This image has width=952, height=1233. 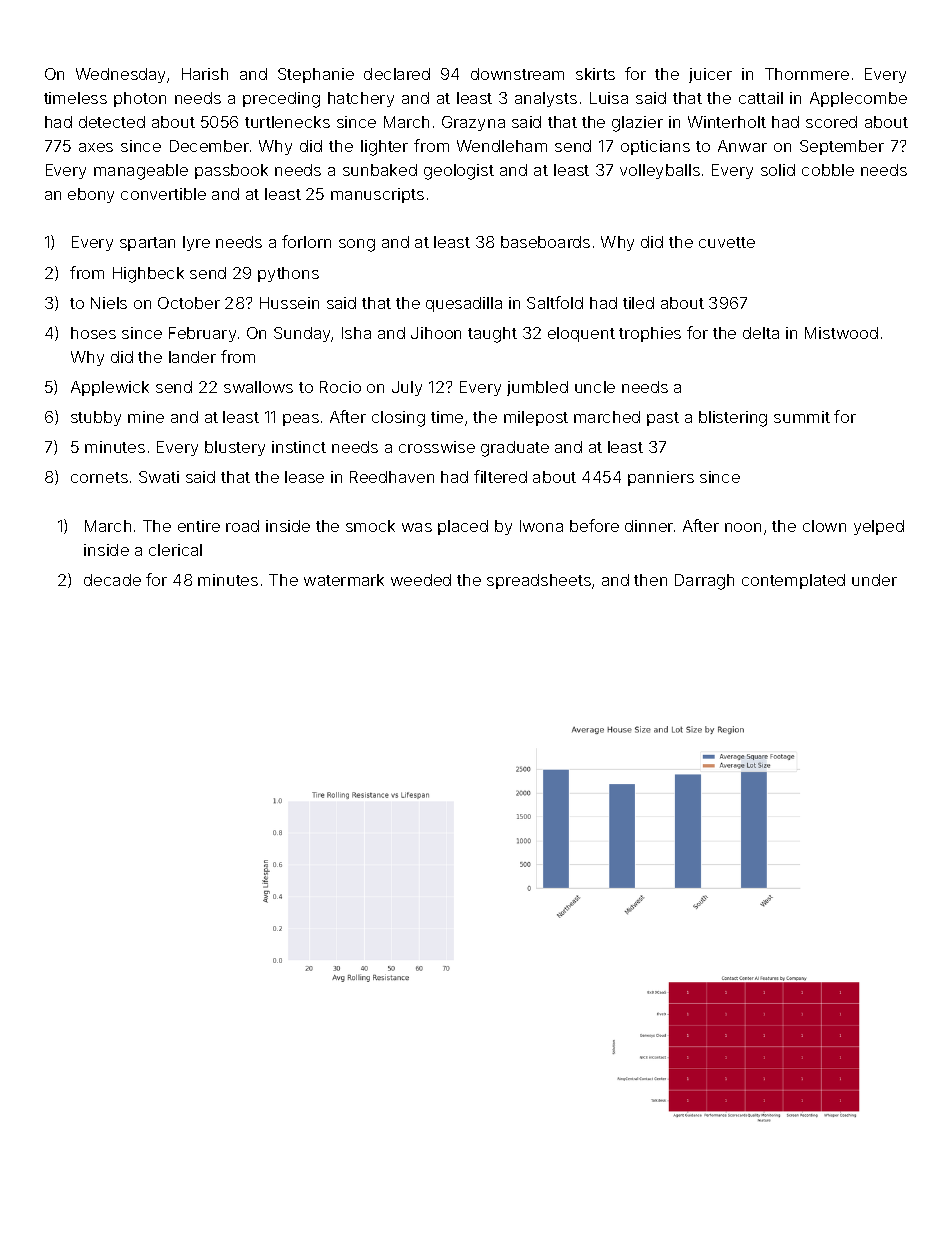 I want to click on analysts, so click(x=546, y=99).
